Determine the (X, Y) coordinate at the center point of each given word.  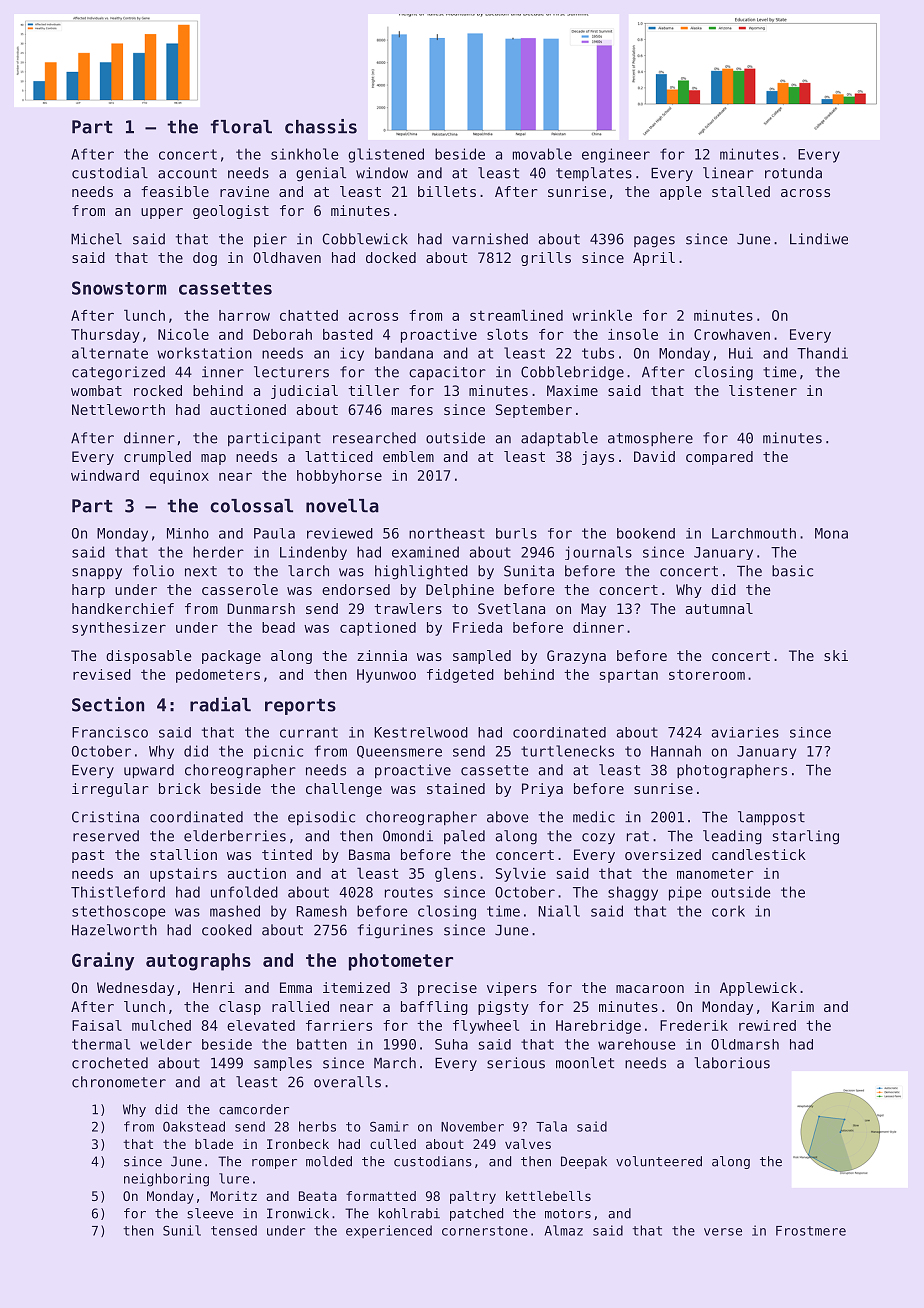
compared (719, 458)
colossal (251, 506)
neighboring (166, 1180)
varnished (490, 239)
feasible (175, 191)
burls (516, 533)
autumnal (719, 608)
